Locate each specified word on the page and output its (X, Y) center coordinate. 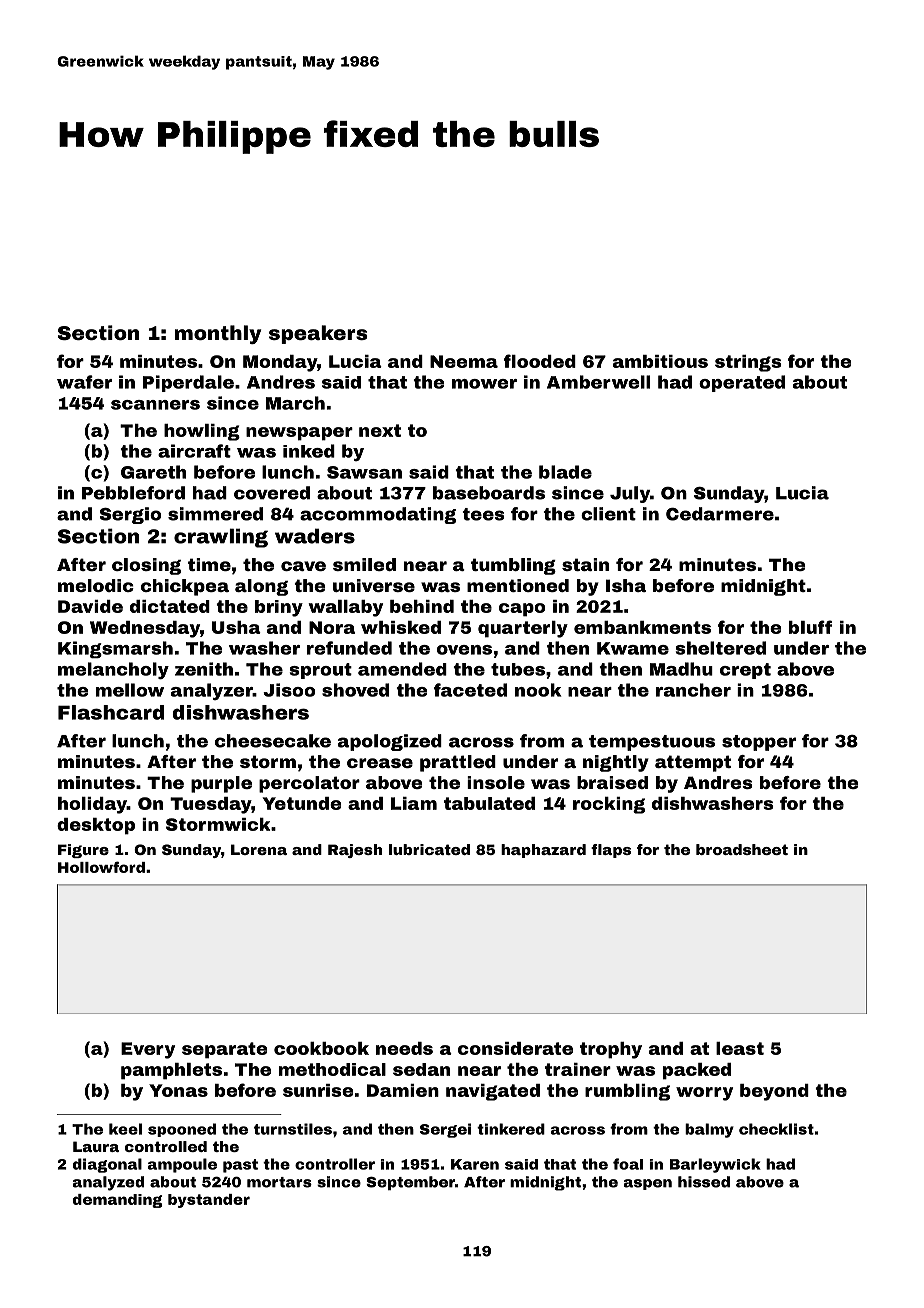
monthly (218, 334)
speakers (318, 334)
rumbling (627, 1092)
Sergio (130, 515)
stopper (759, 743)
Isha (626, 585)
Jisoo (289, 690)
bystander (209, 1201)
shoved (355, 690)
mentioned (518, 585)
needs (404, 1048)
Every (148, 1050)
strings (748, 363)
